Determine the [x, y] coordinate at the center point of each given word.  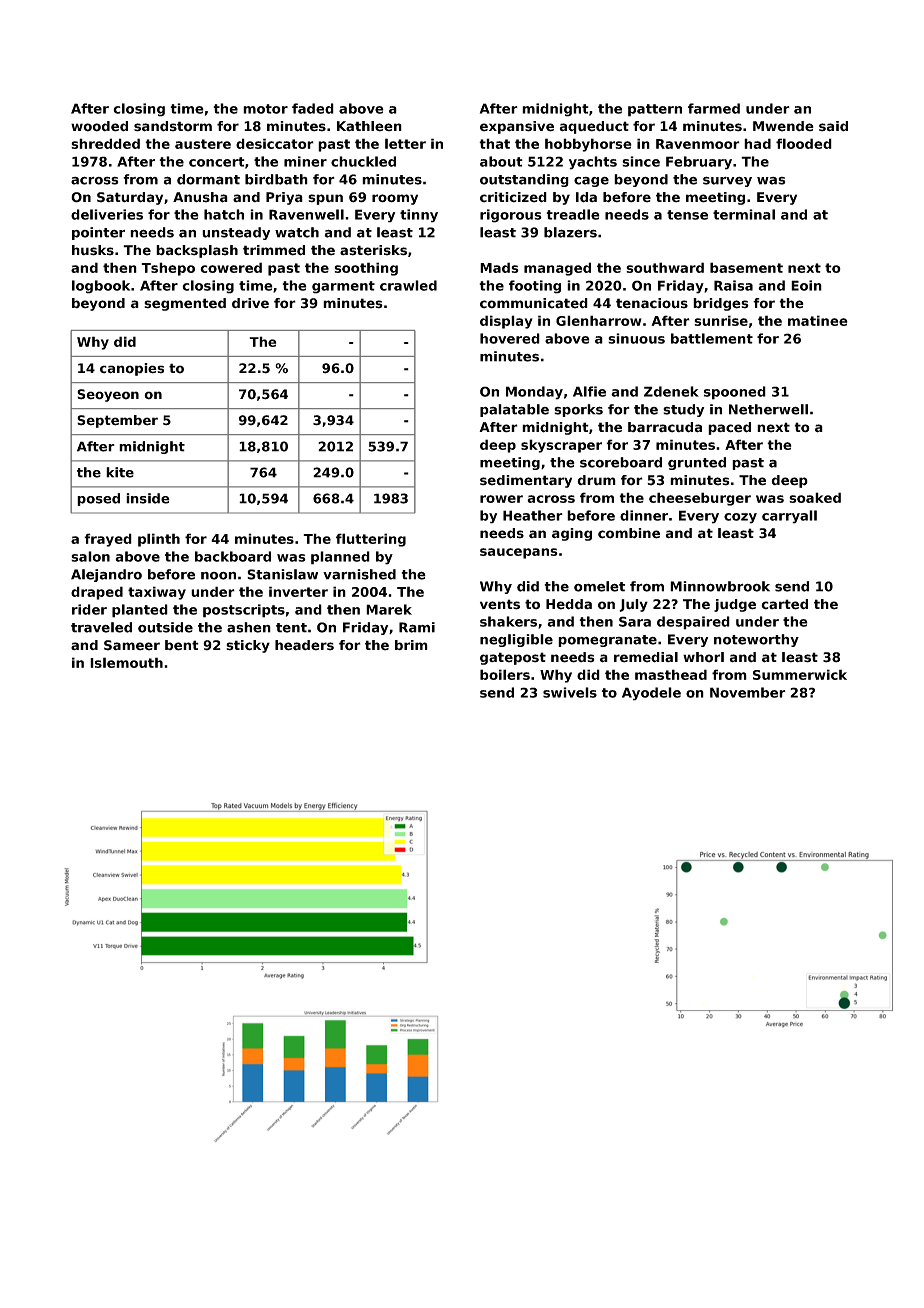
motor [265, 109]
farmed [714, 108]
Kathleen [369, 126]
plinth [159, 540]
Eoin [806, 285]
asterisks [373, 250]
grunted [697, 463]
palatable [514, 410]
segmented [185, 304]
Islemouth [126, 662]
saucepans [519, 553]
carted [784, 604]
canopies [132, 369]
